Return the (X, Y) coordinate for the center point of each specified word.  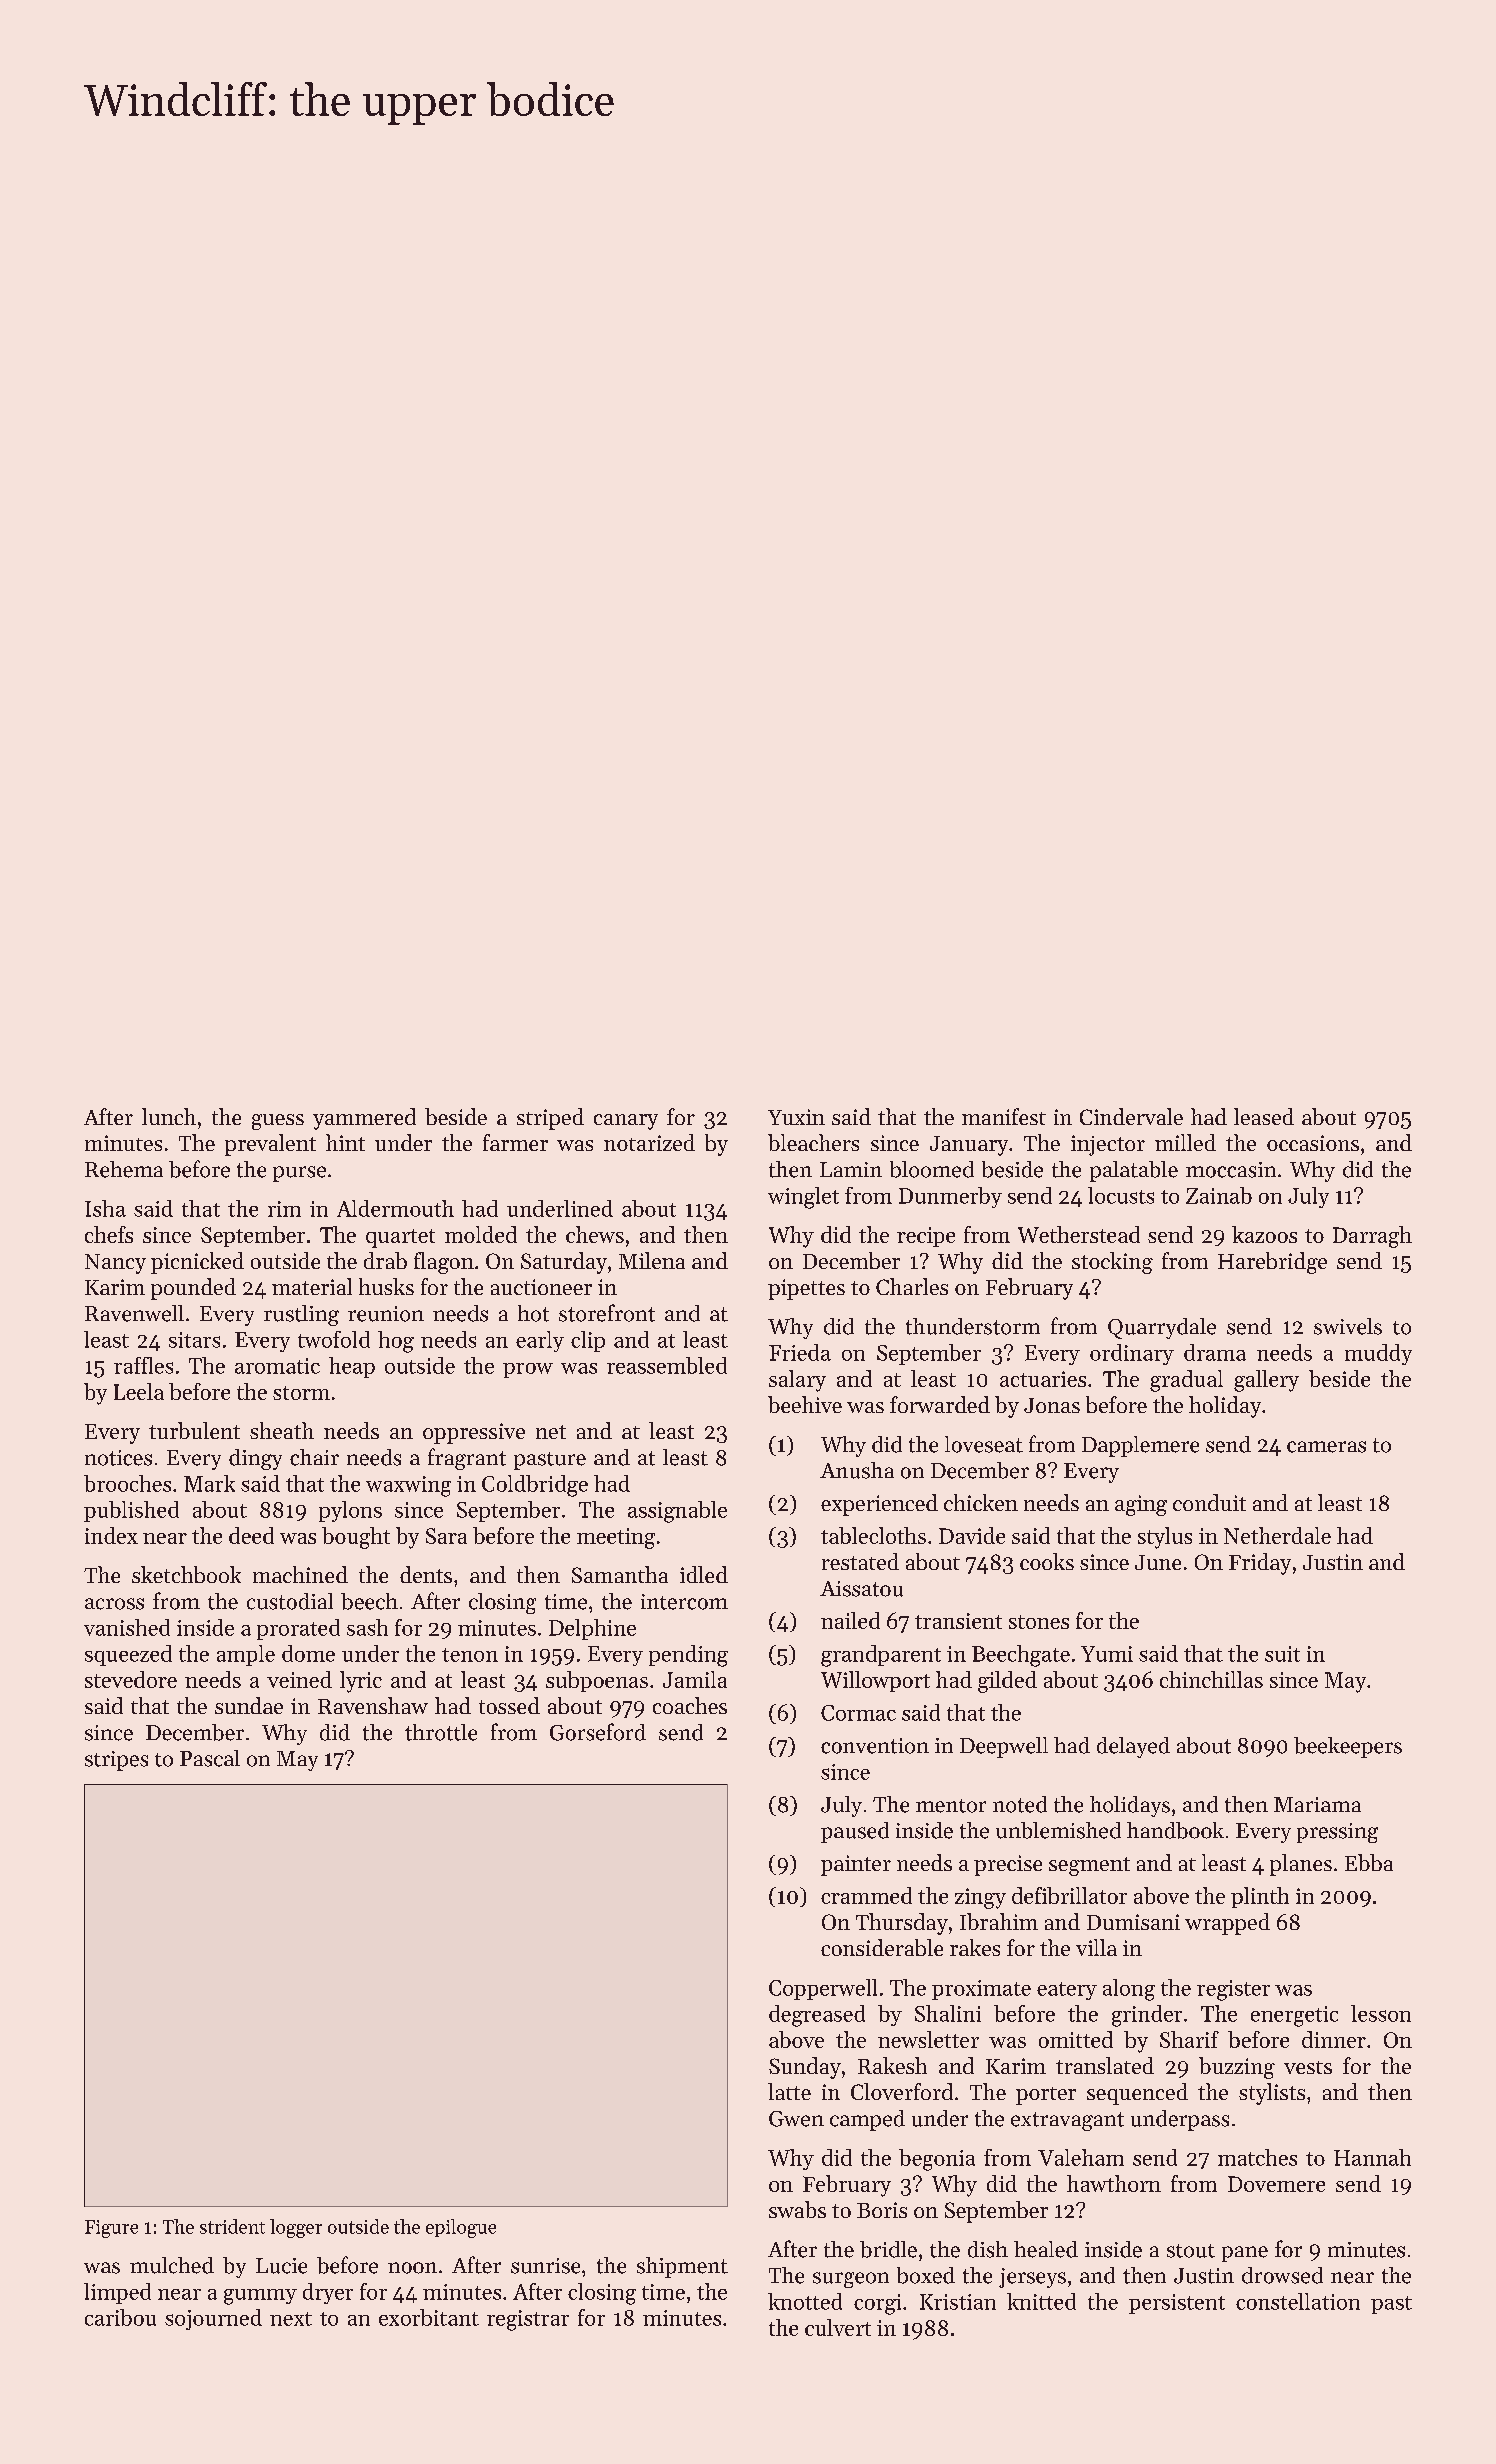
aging (1141, 1505)
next (291, 2319)
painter (856, 1865)
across (114, 1604)
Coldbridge (535, 1486)
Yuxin (796, 1117)
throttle (441, 1732)
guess (278, 1122)
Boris (882, 2210)
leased (1264, 1116)
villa (1096, 1947)
